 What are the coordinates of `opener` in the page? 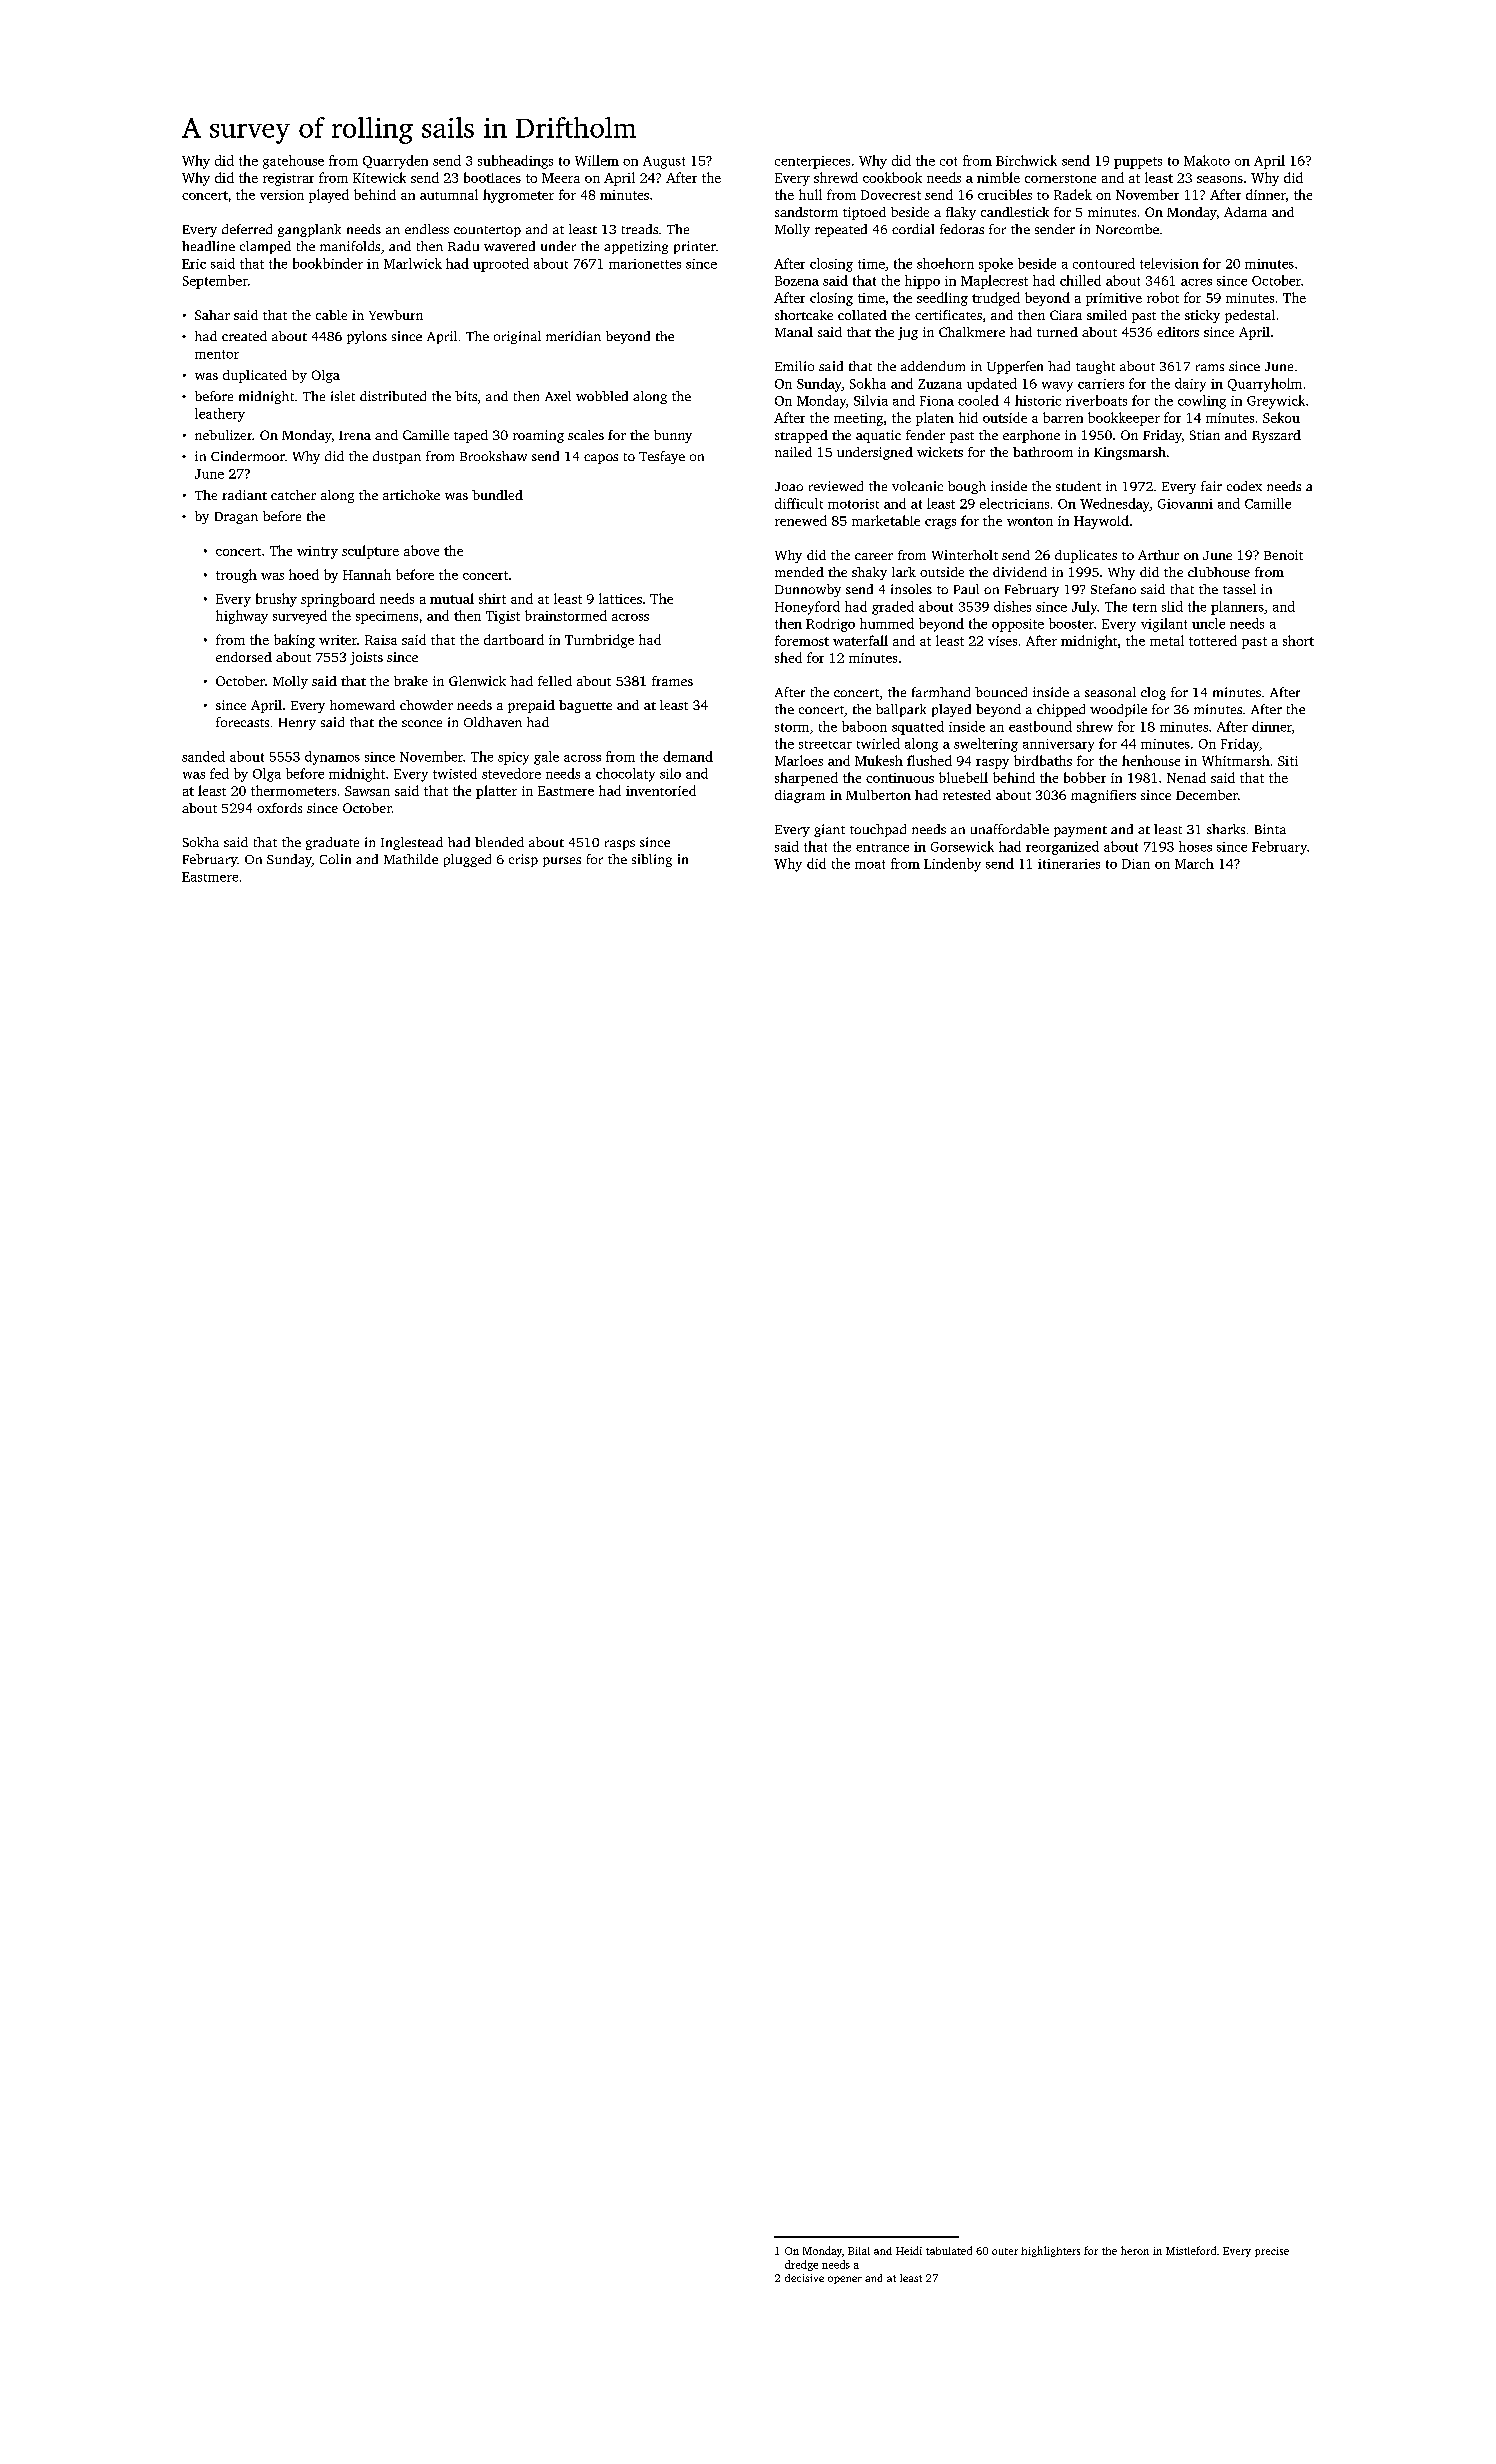 It's located at (845, 2280).
